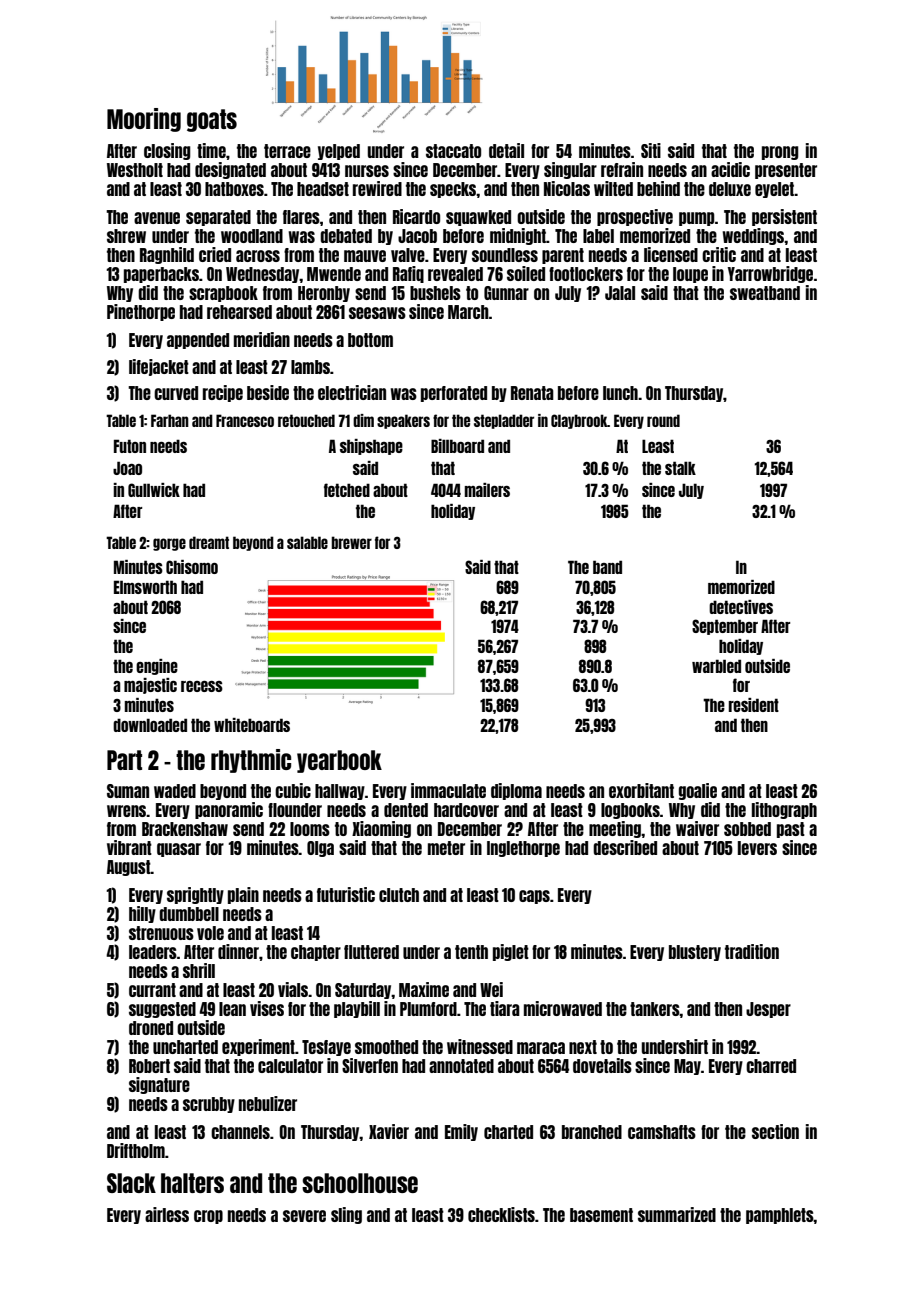 This page has width=924, height=1308. I want to click on prong, so click(780, 153).
